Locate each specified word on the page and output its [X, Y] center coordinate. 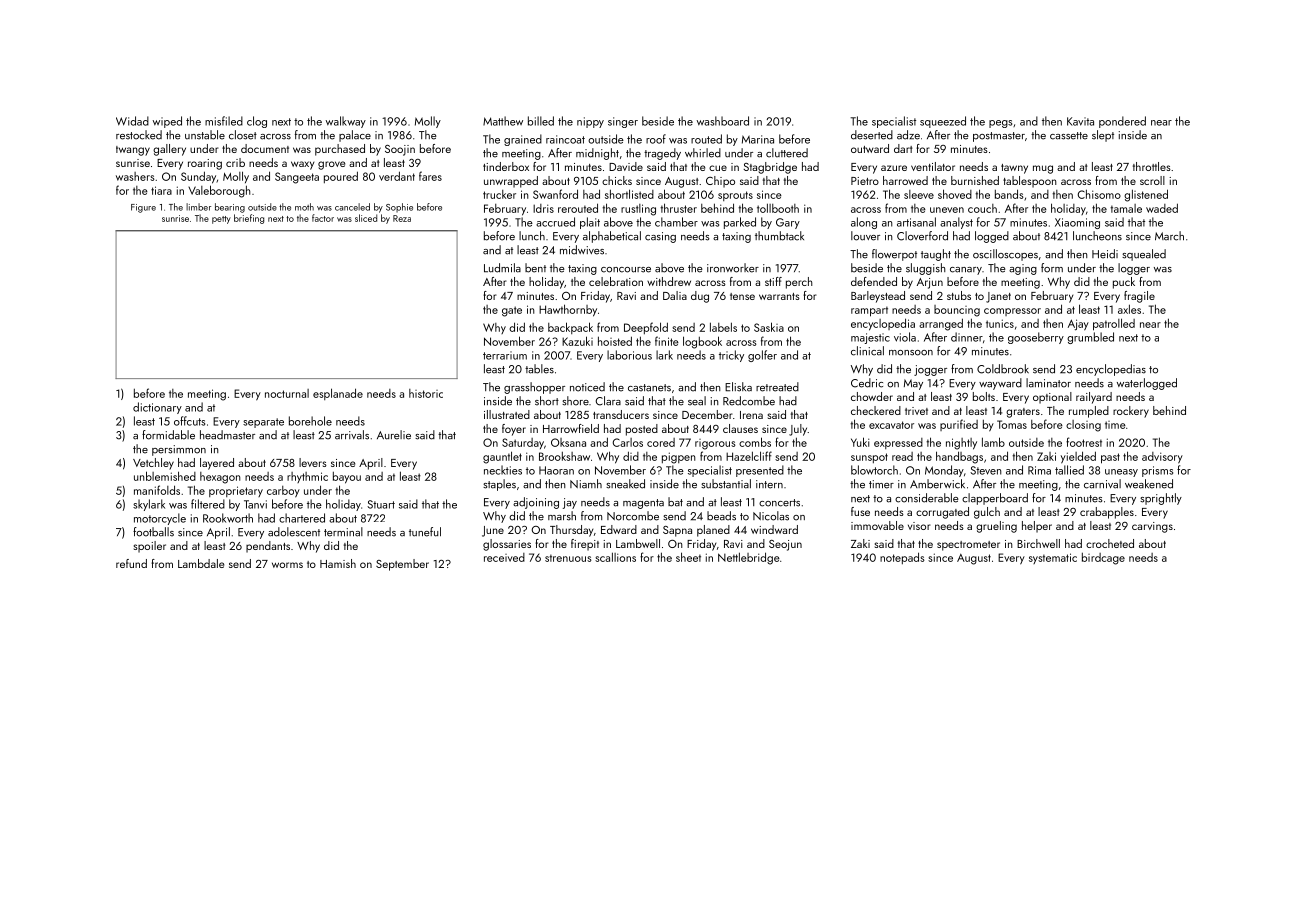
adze [908, 135]
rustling [638, 210]
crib [235, 162]
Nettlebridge [749, 558]
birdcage [1103, 559]
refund [131, 563]
